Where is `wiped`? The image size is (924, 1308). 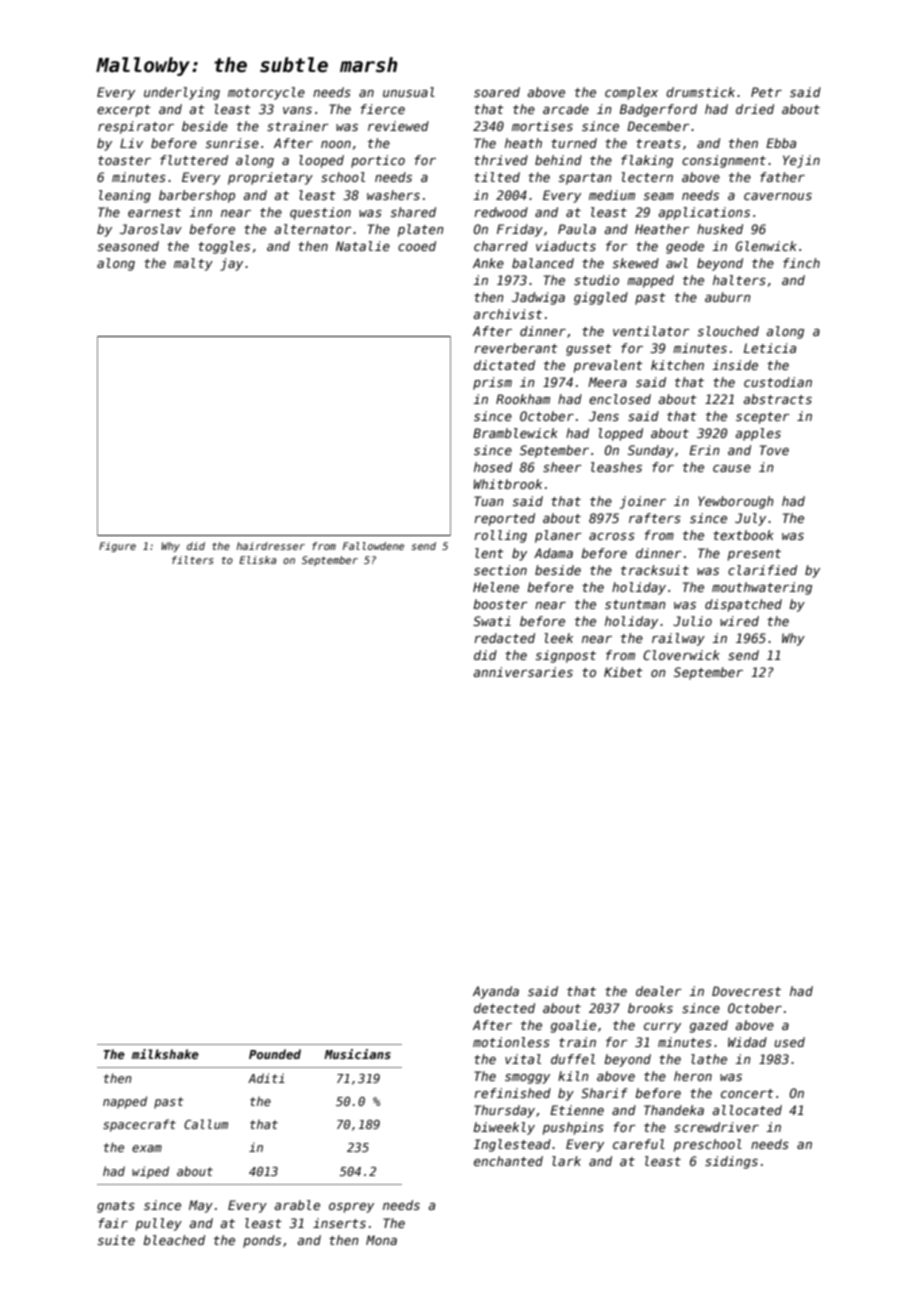 wiped is located at coordinates (150, 1172).
